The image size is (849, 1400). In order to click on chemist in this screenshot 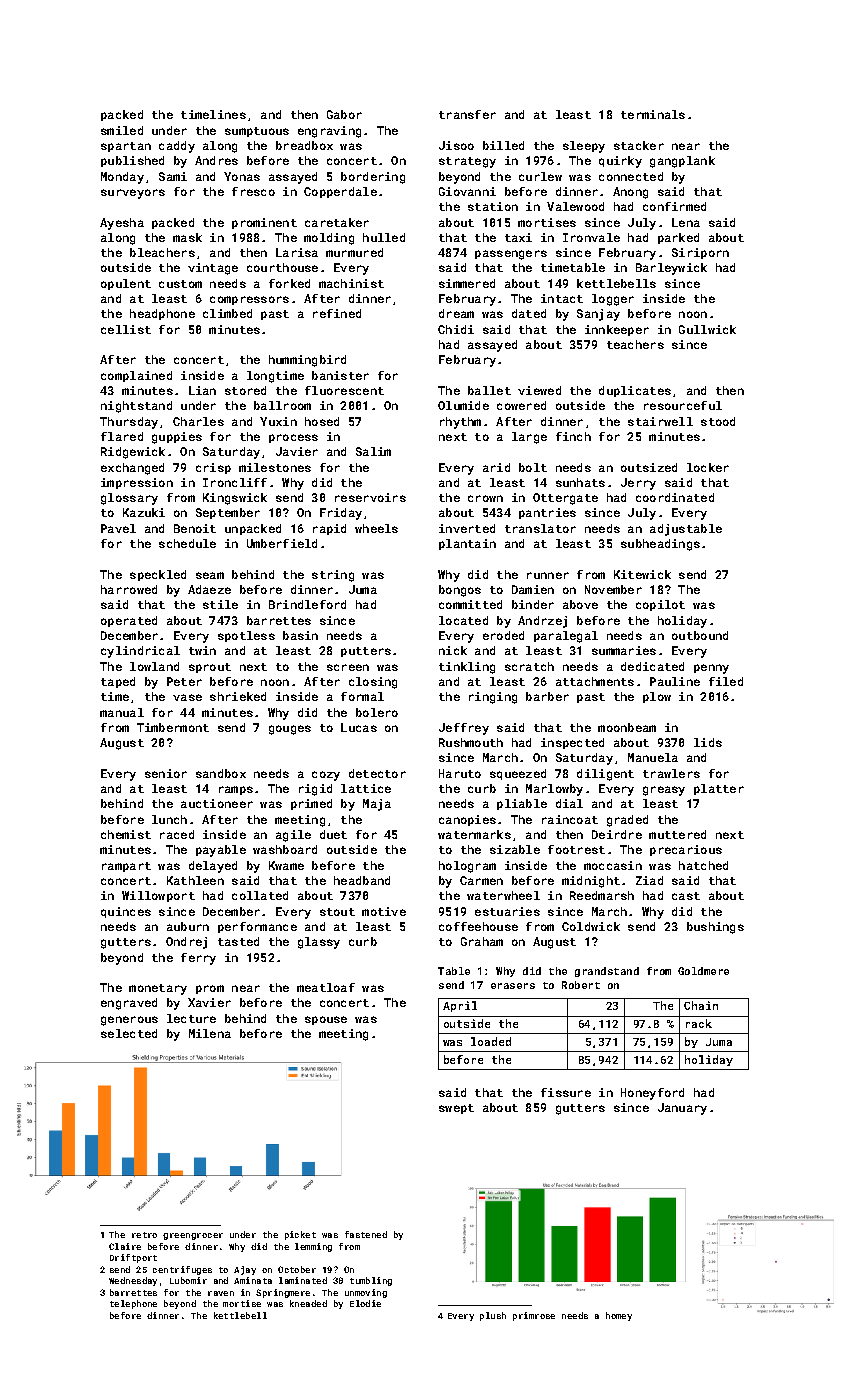, I will do `click(126, 834)`.
